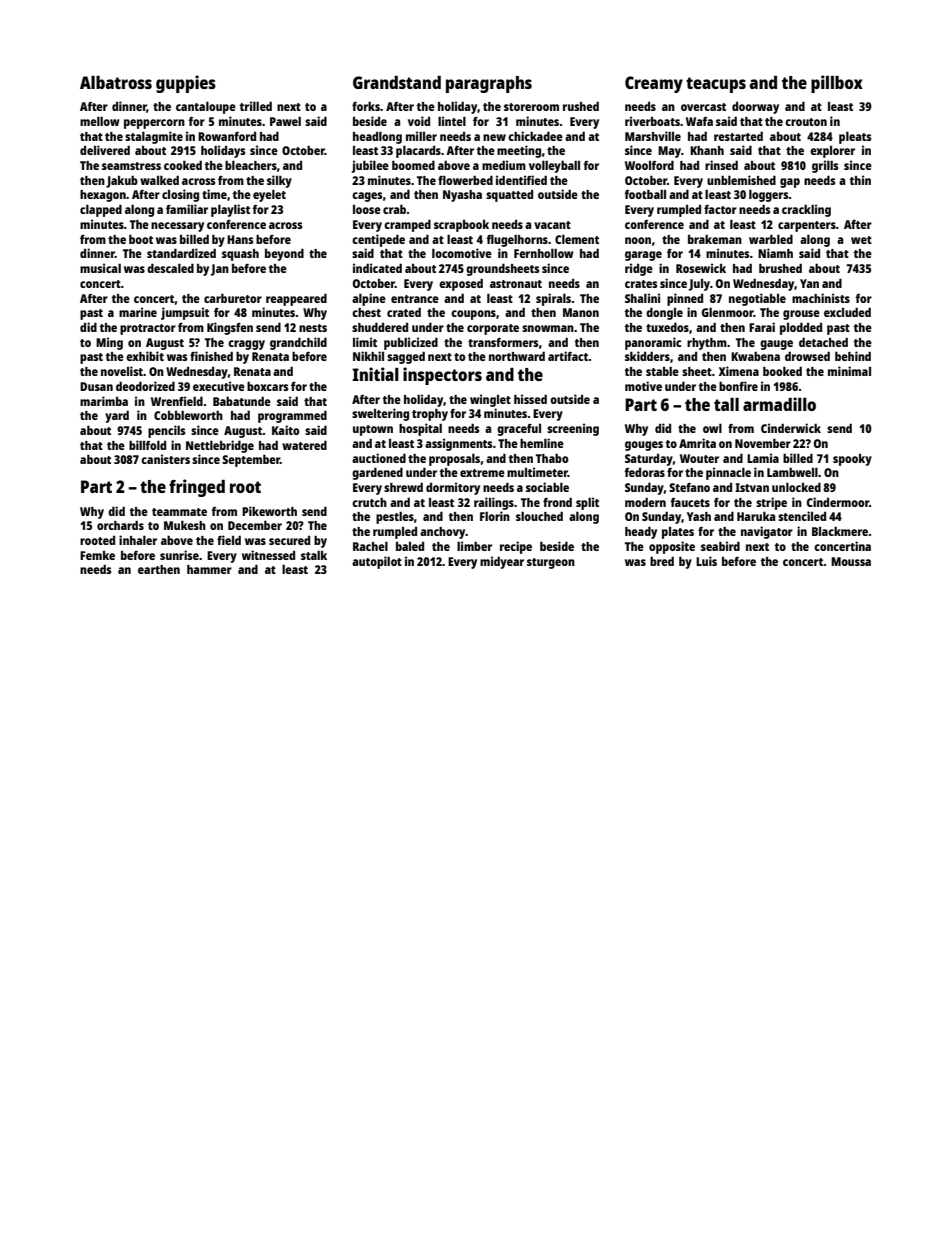 The width and height of the screenshot is (952, 1233). I want to click on hammer, so click(209, 569).
